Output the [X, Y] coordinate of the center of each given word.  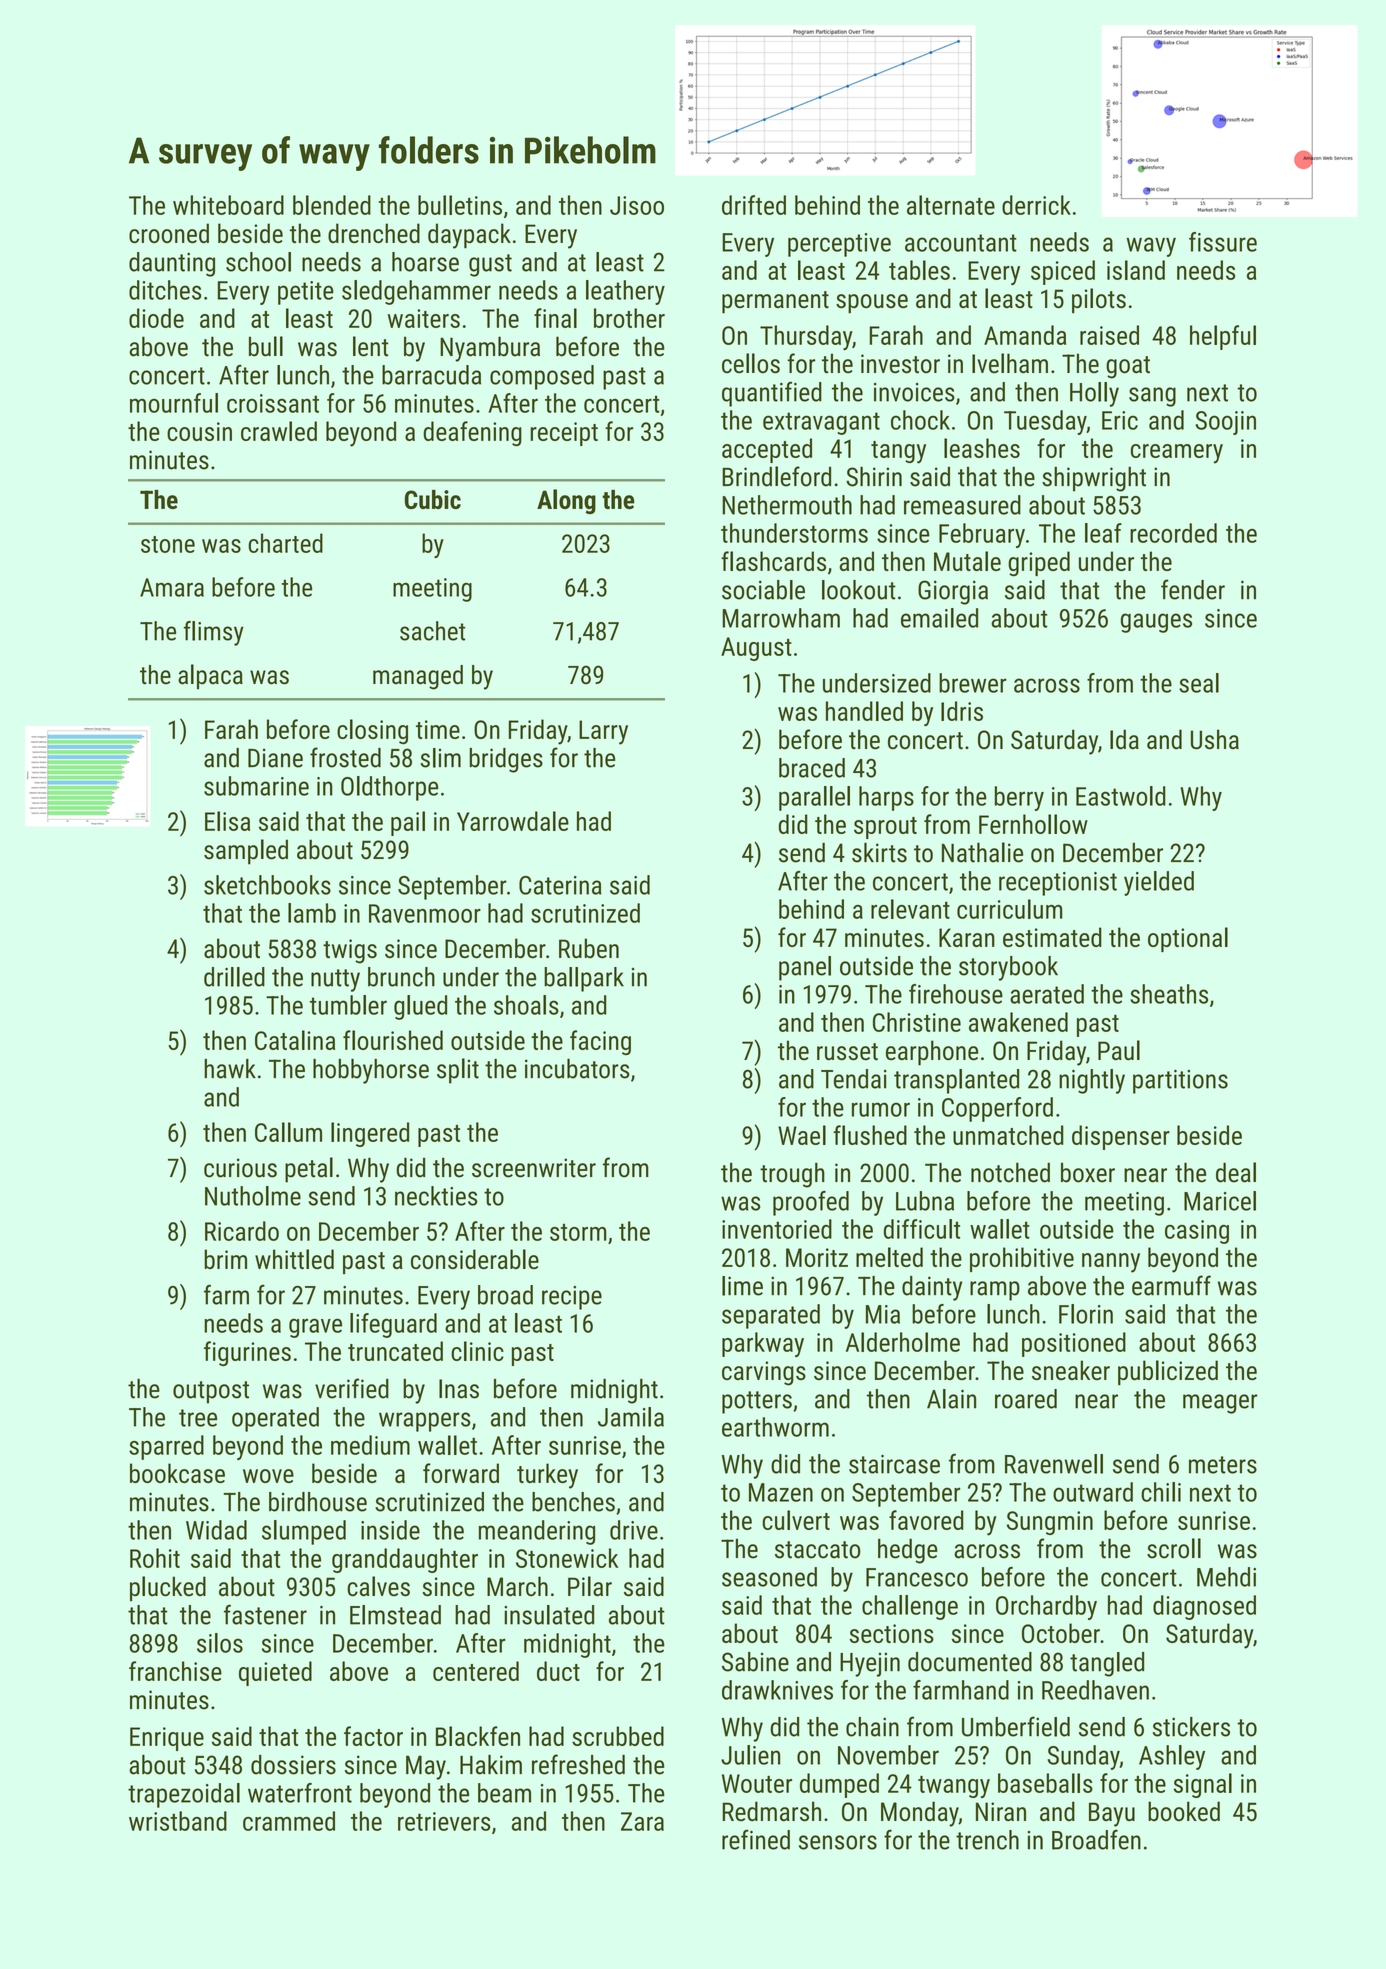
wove [268, 1476]
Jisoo [637, 205]
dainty [932, 1288]
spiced [1063, 272]
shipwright [1094, 479]
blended [332, 205]
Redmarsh [771, 1811]
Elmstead [395, 1615]
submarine [256, 786]
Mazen [781, 1492]
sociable [763, 590]
